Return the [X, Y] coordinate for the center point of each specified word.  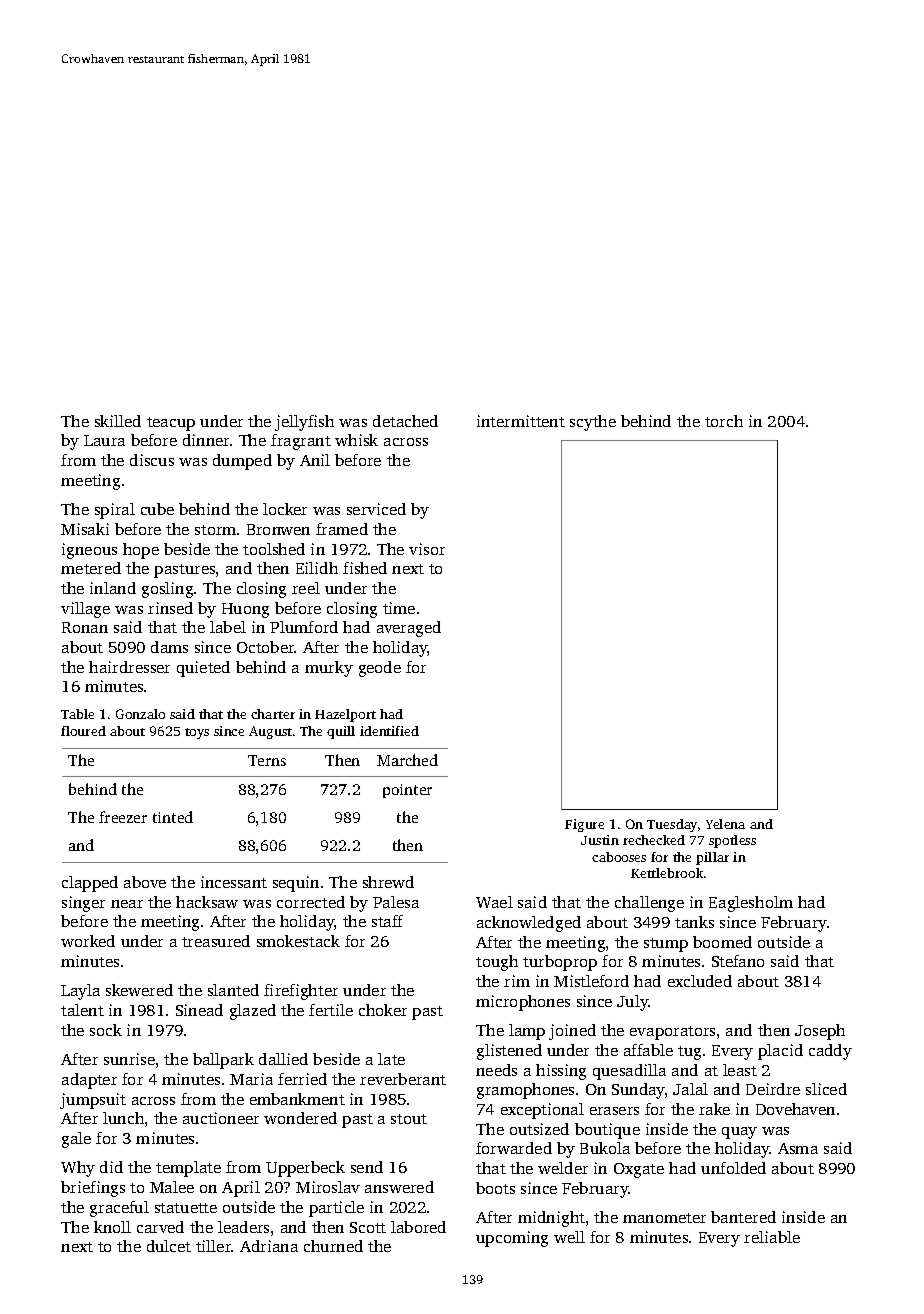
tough [497, 963]
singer [83, 904]
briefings [93, 1189]
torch [724, 421]
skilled [118, 421]
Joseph [820, 1032]
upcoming [512, 1239]
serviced [376, 509]
